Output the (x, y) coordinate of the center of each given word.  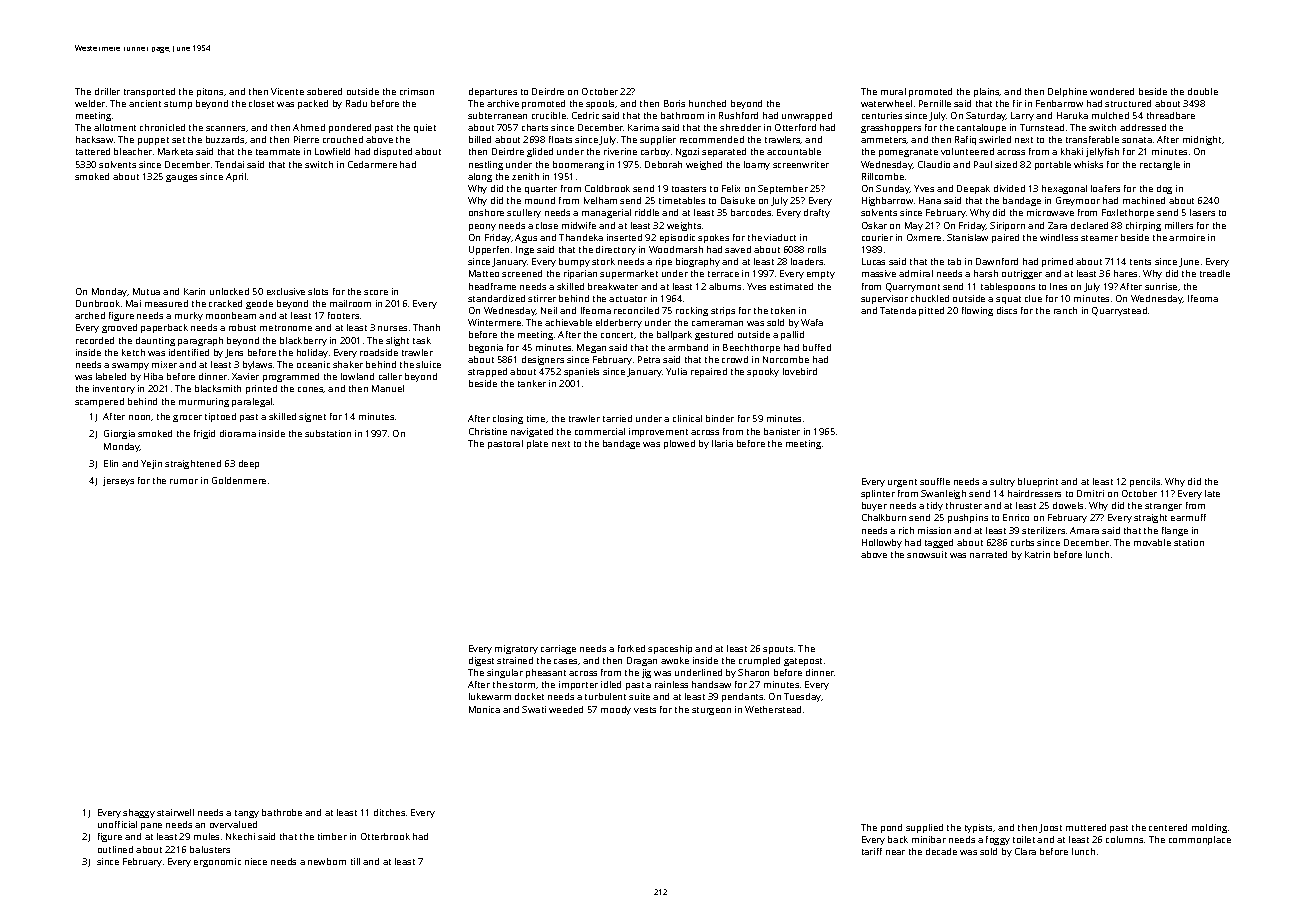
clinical (687, 418)
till (355, 861)
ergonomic (217, 862)
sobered (324, 91)
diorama (238, 433)
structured (1128, 103)
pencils (1145, 482)
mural (893, 91)
